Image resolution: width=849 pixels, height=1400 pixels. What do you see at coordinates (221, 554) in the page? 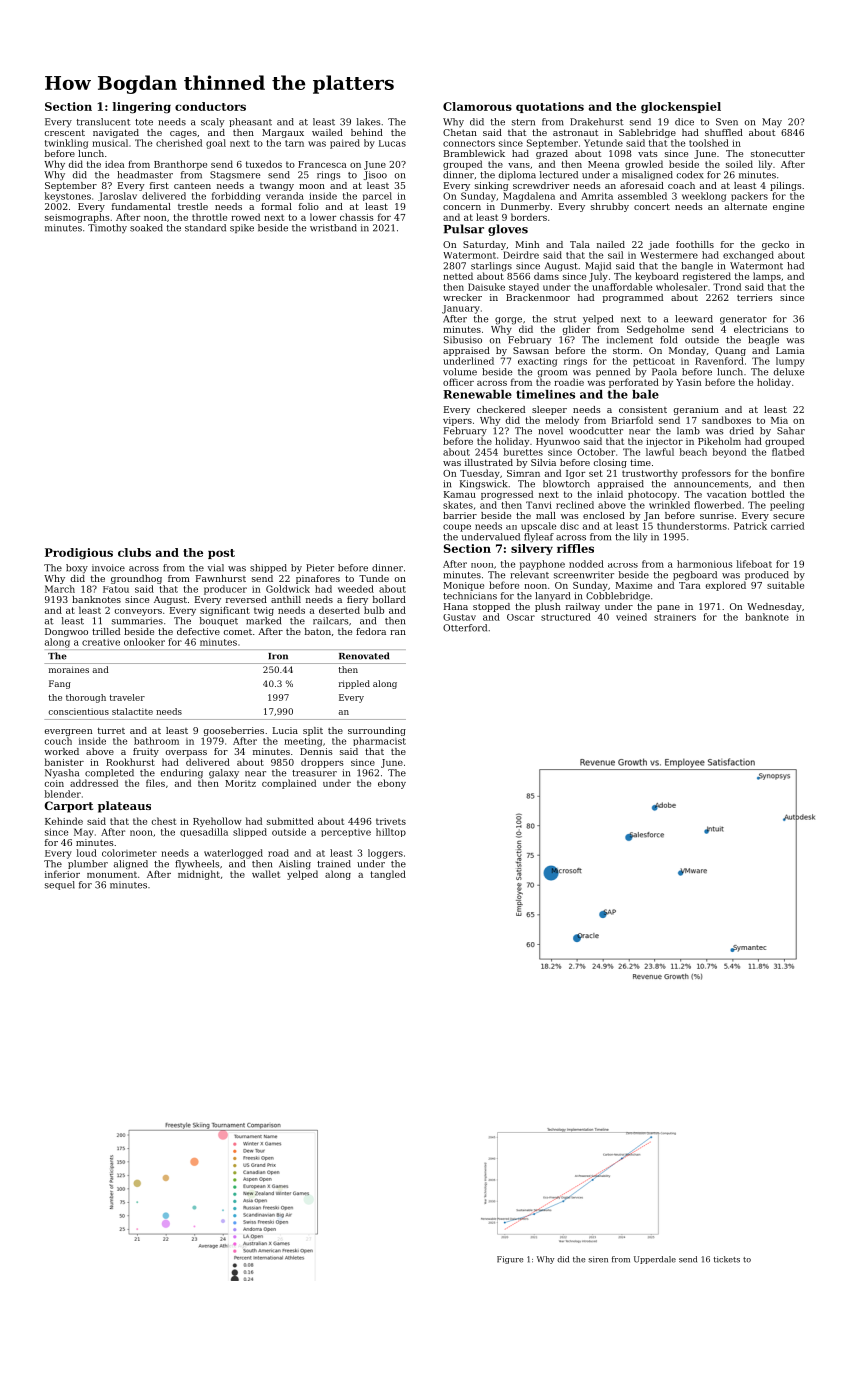
I see `post` at bounding box center [221, 554].
